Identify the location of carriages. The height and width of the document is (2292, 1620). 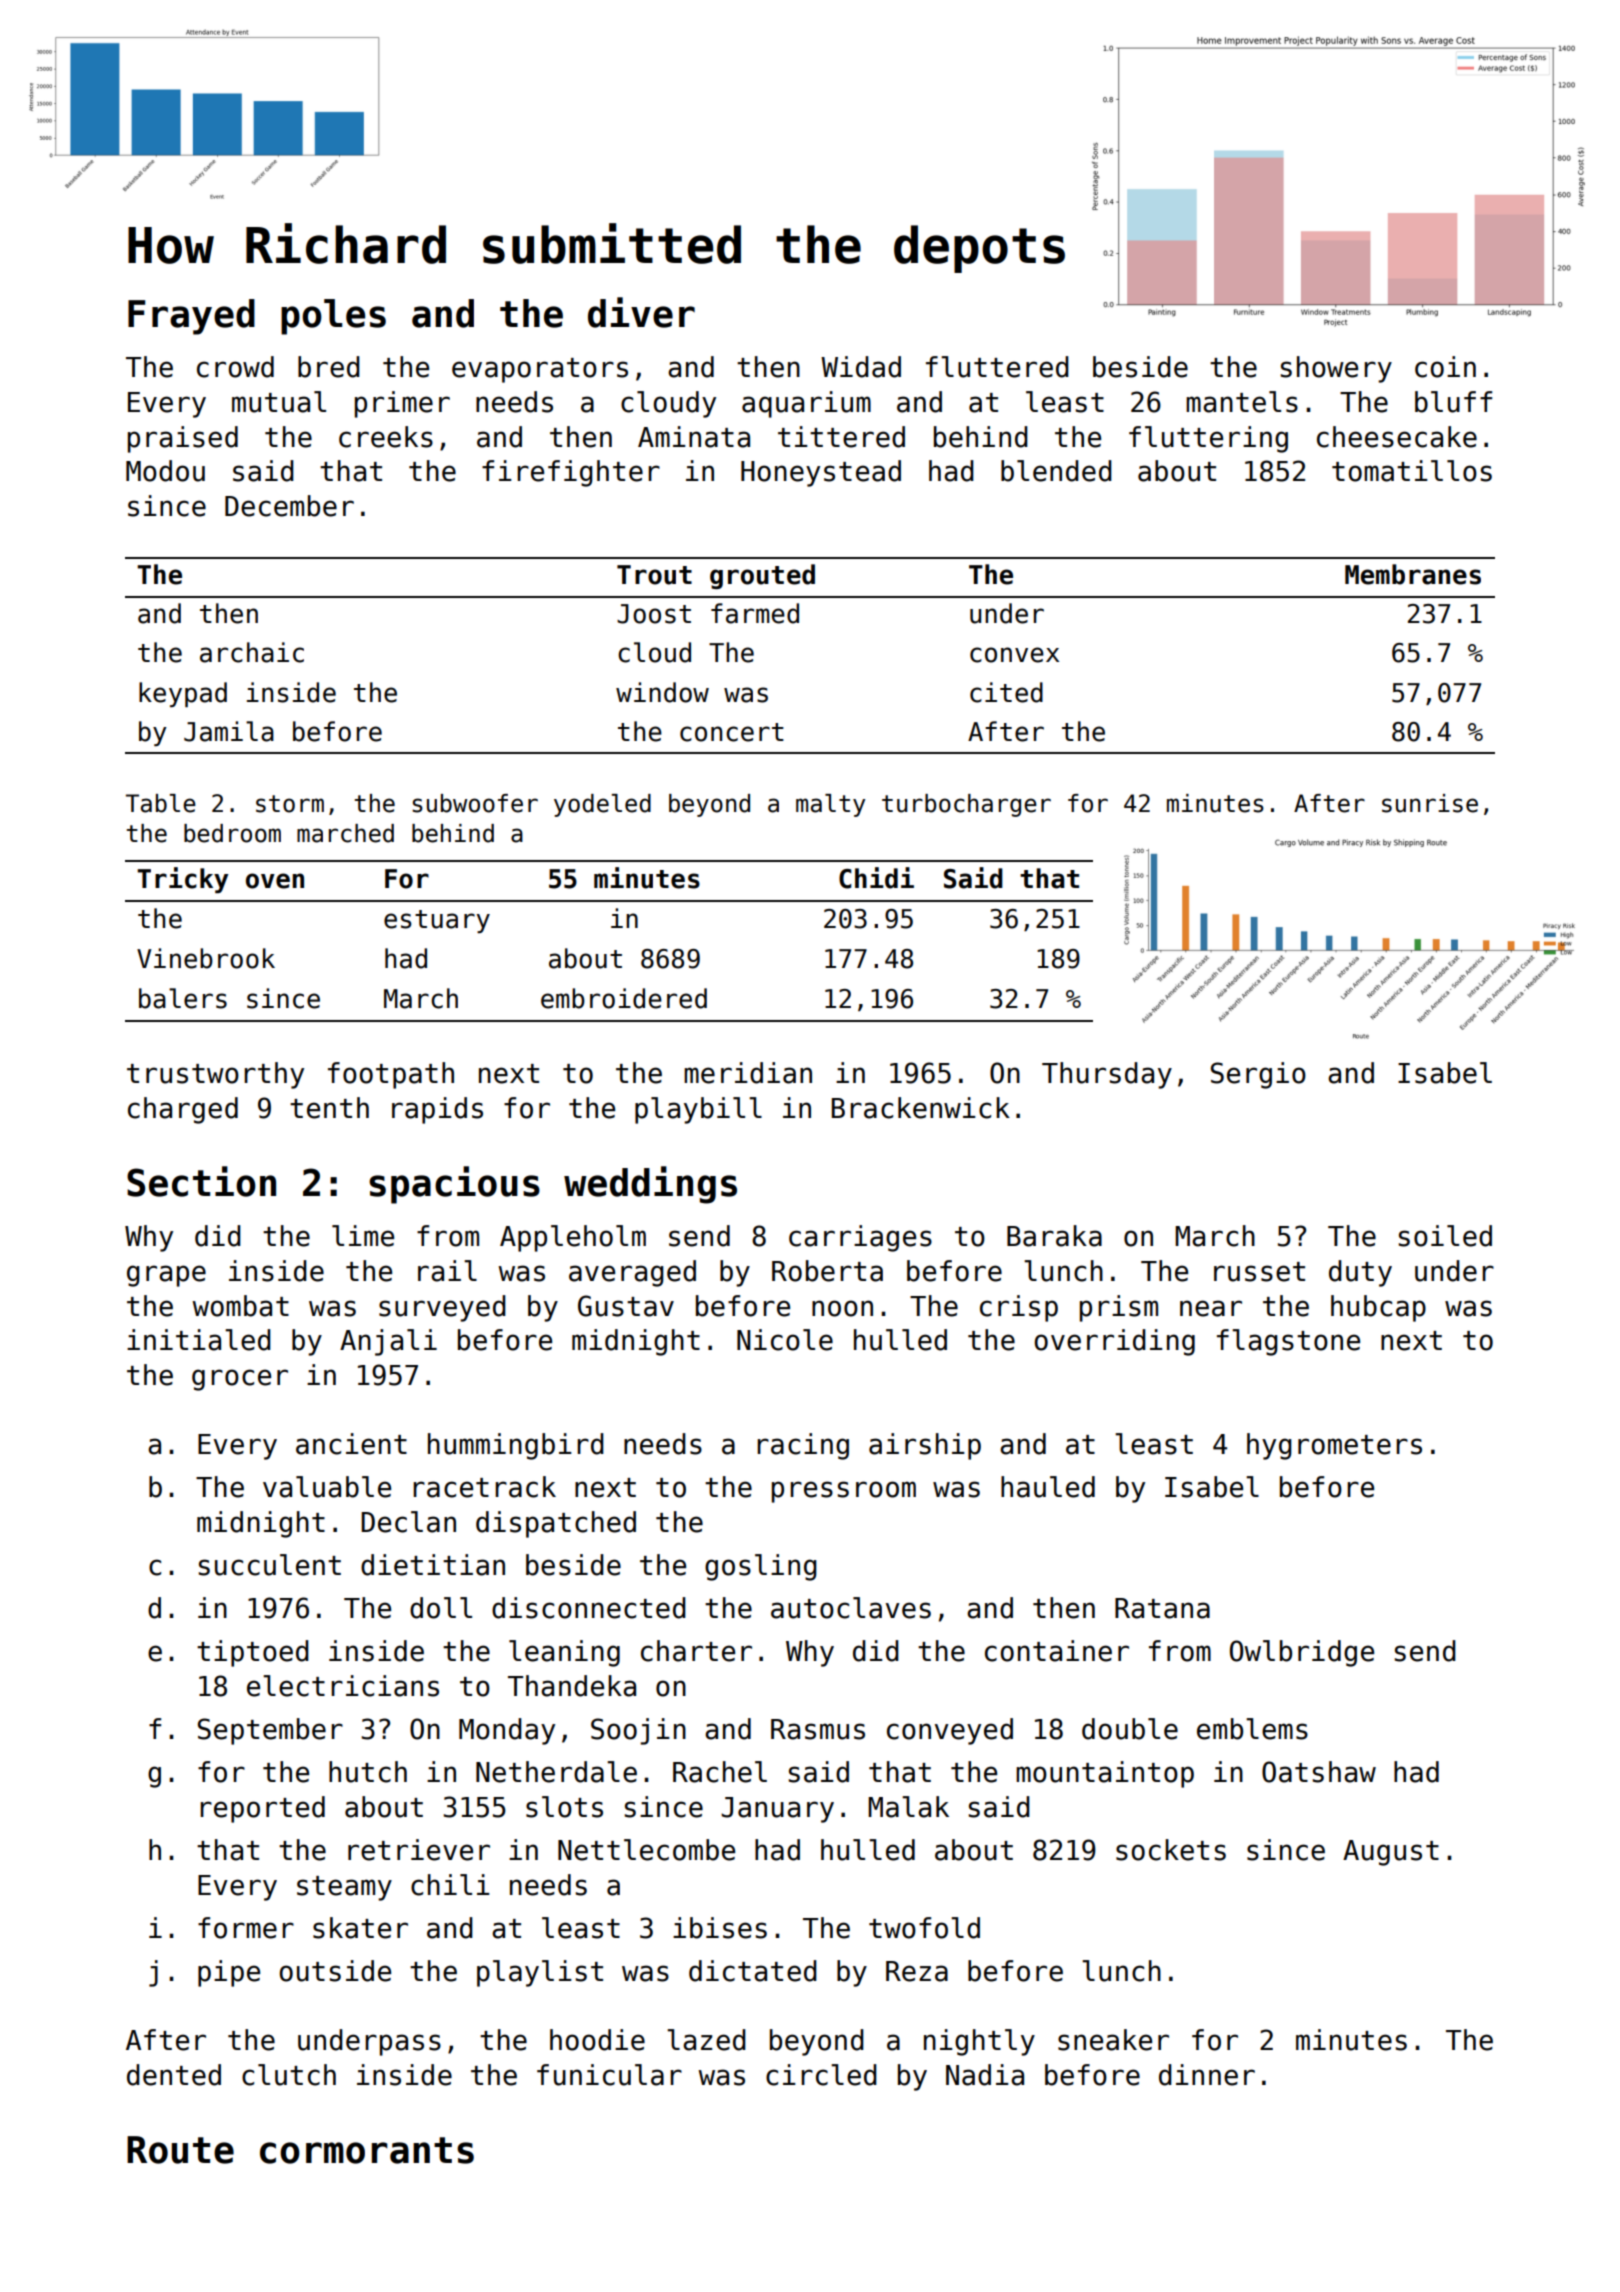
(860, 1238).
